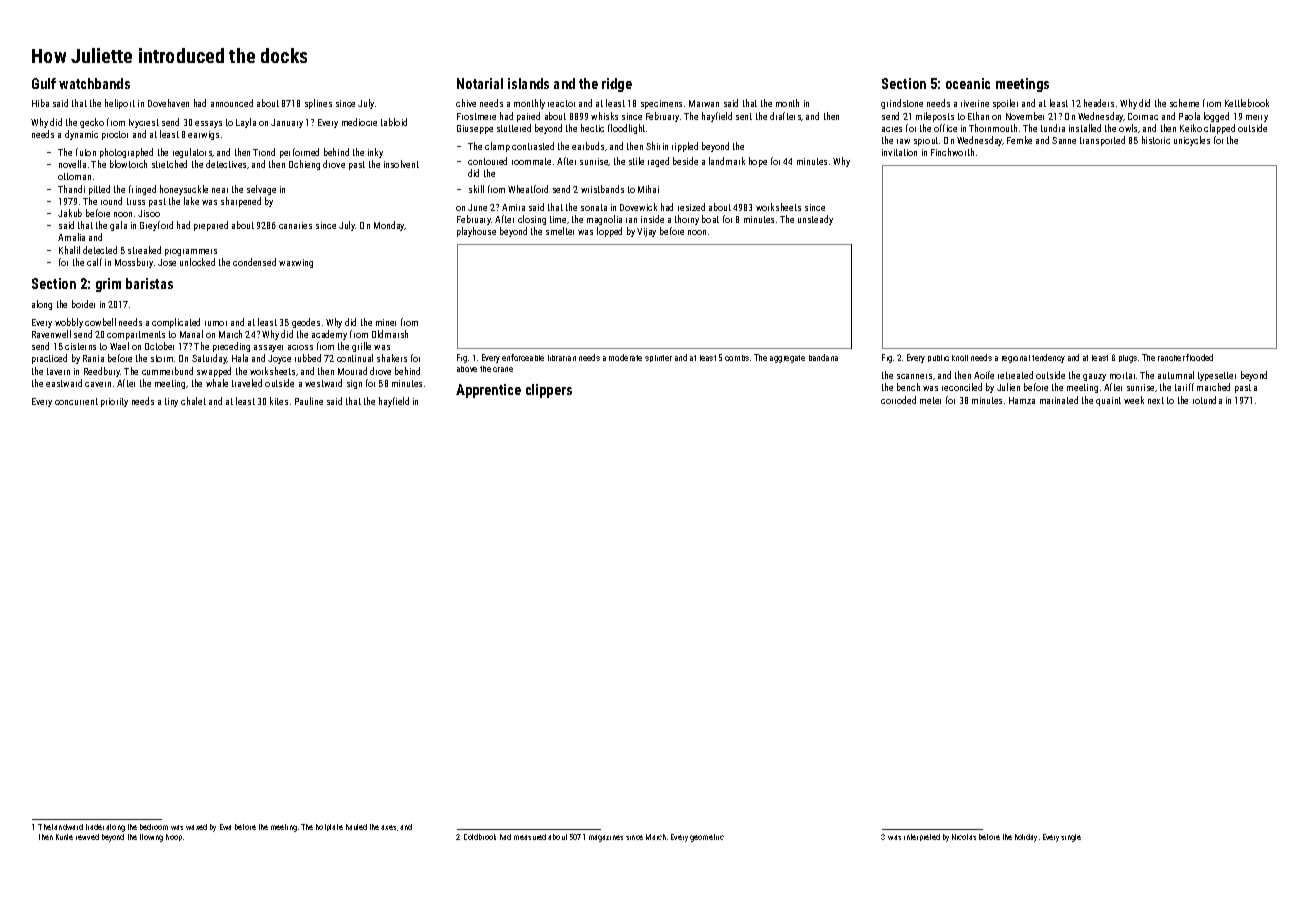  Describe the element at coordinates (1192, 141) in the page. I see `unicycles` at that location.
